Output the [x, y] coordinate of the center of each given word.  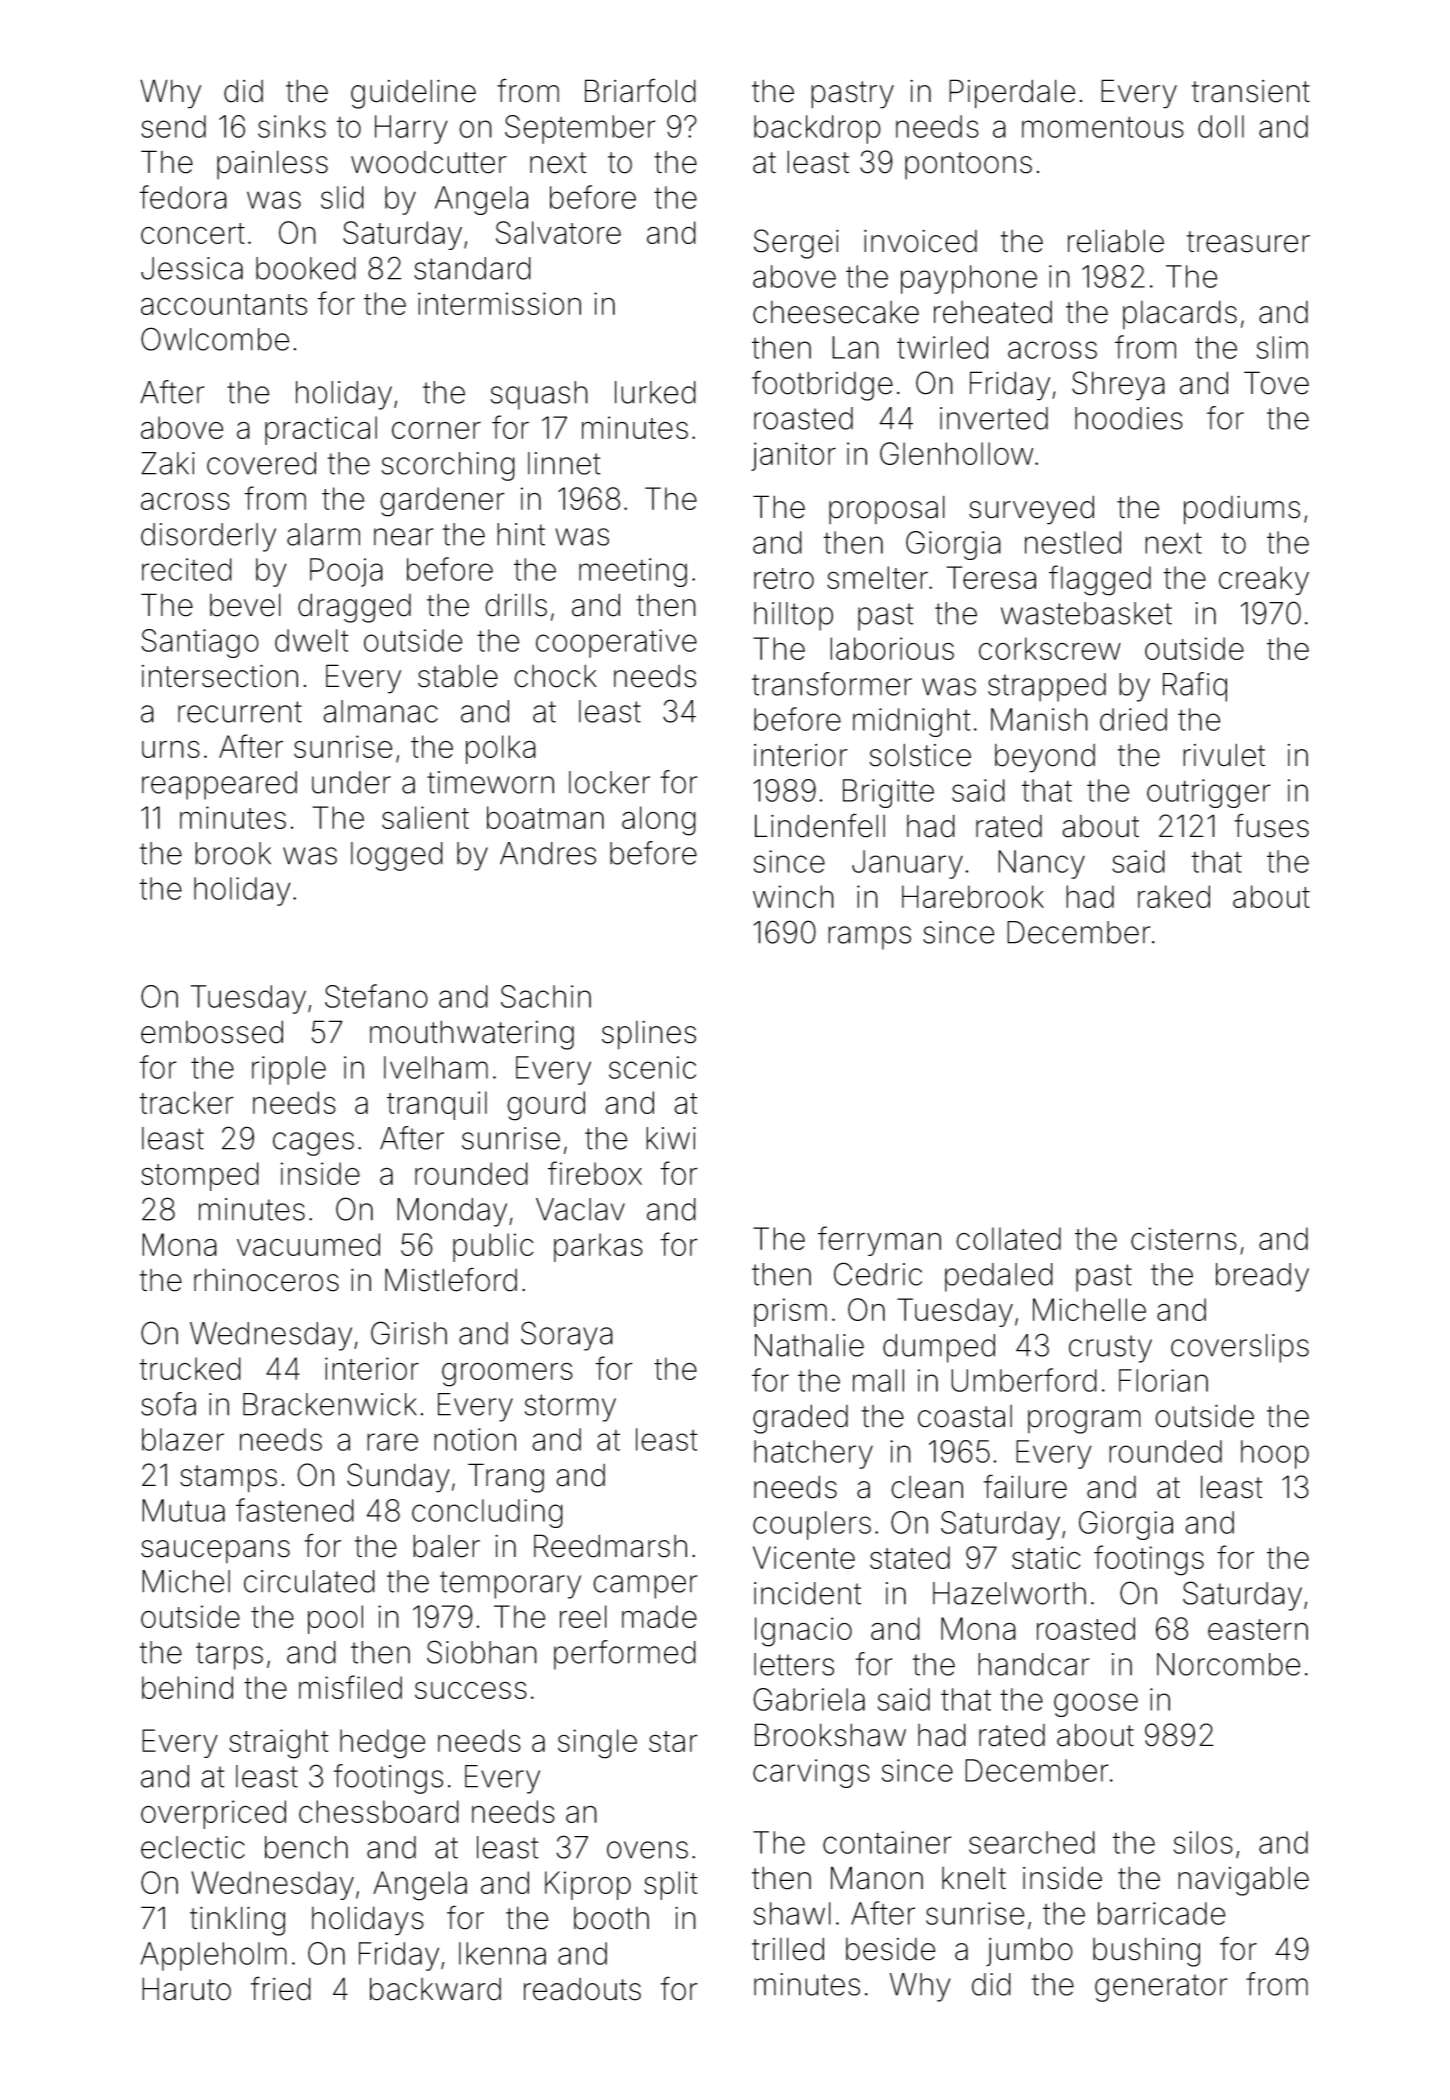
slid [342, 197]
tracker [186, 1102]
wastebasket [1086, 613]
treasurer [1248, 242]
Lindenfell [820, 825]
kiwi [671, 1138]
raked [1174, 896]
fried [281, 1988]
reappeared [219, 785]
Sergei [796, 244]
